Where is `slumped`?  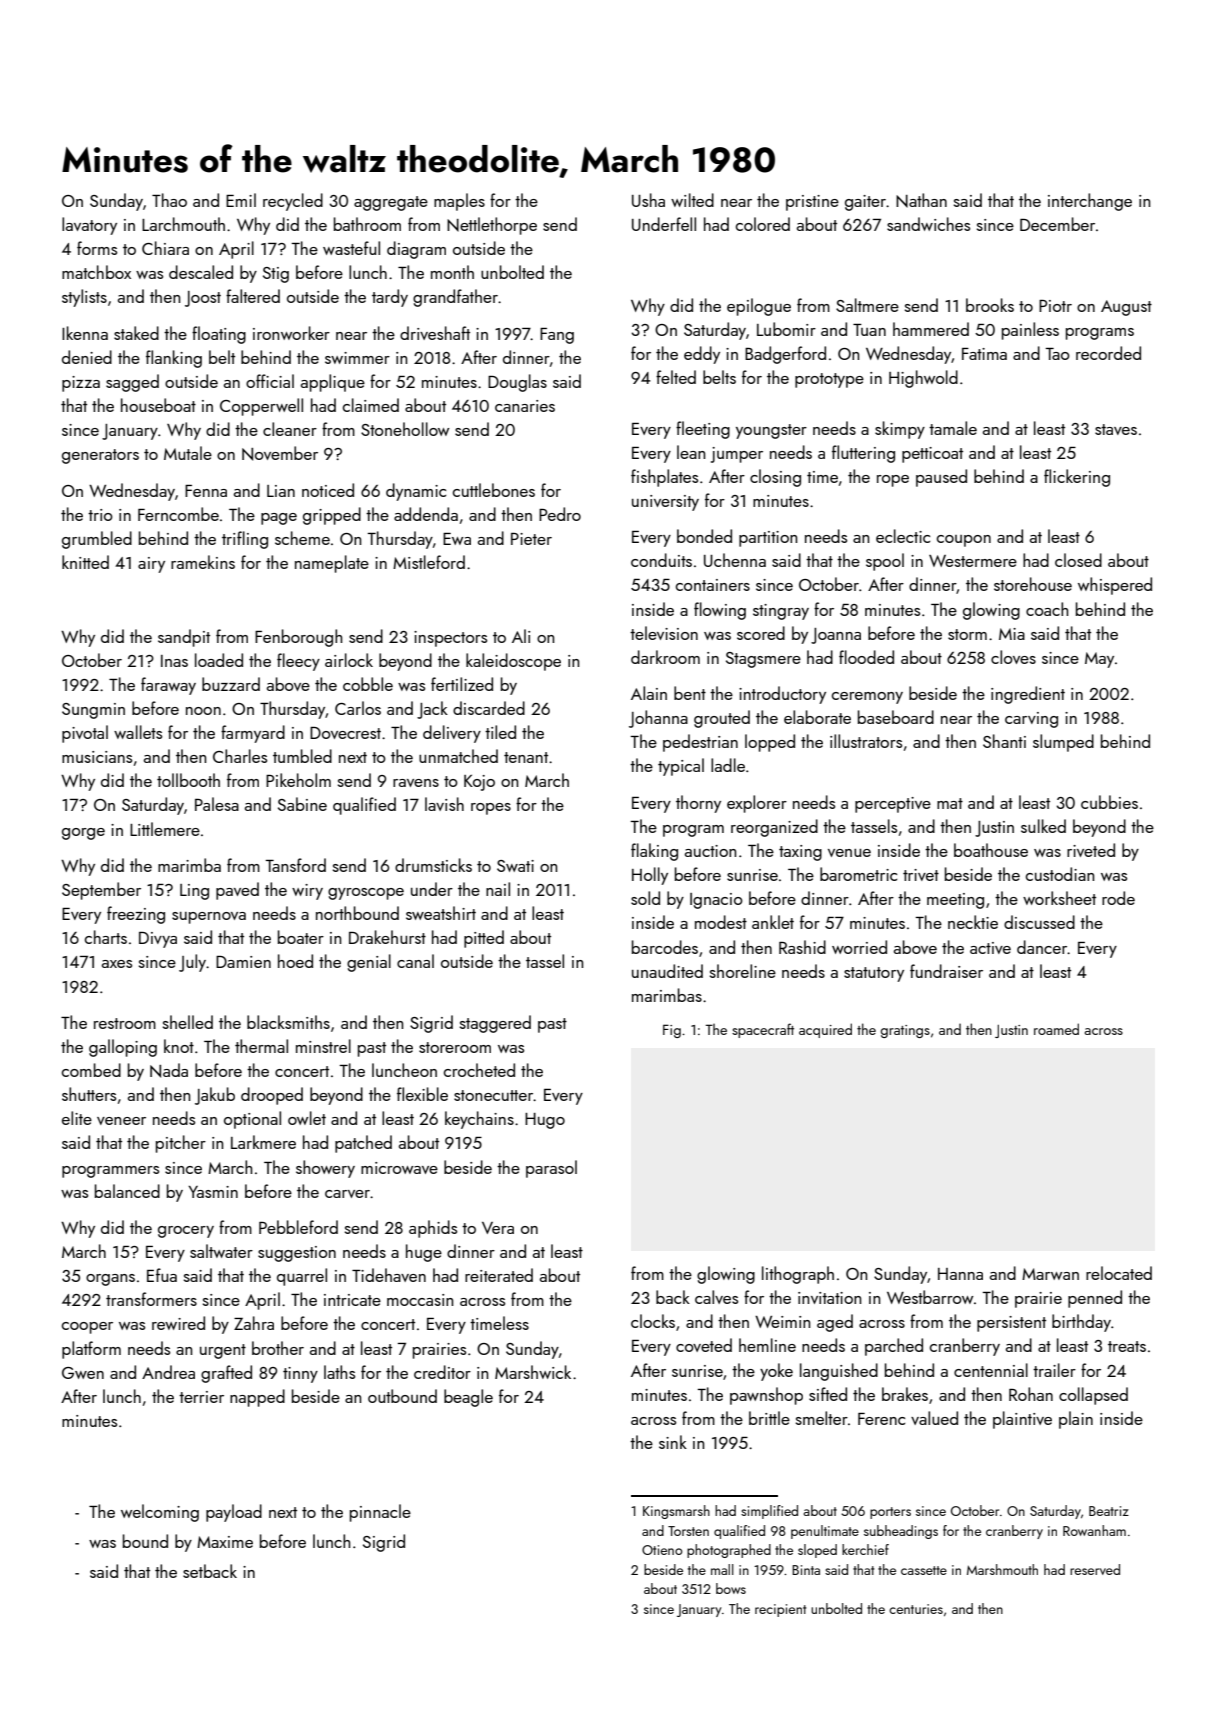 slumped is located at coordinates (1063, 743).
